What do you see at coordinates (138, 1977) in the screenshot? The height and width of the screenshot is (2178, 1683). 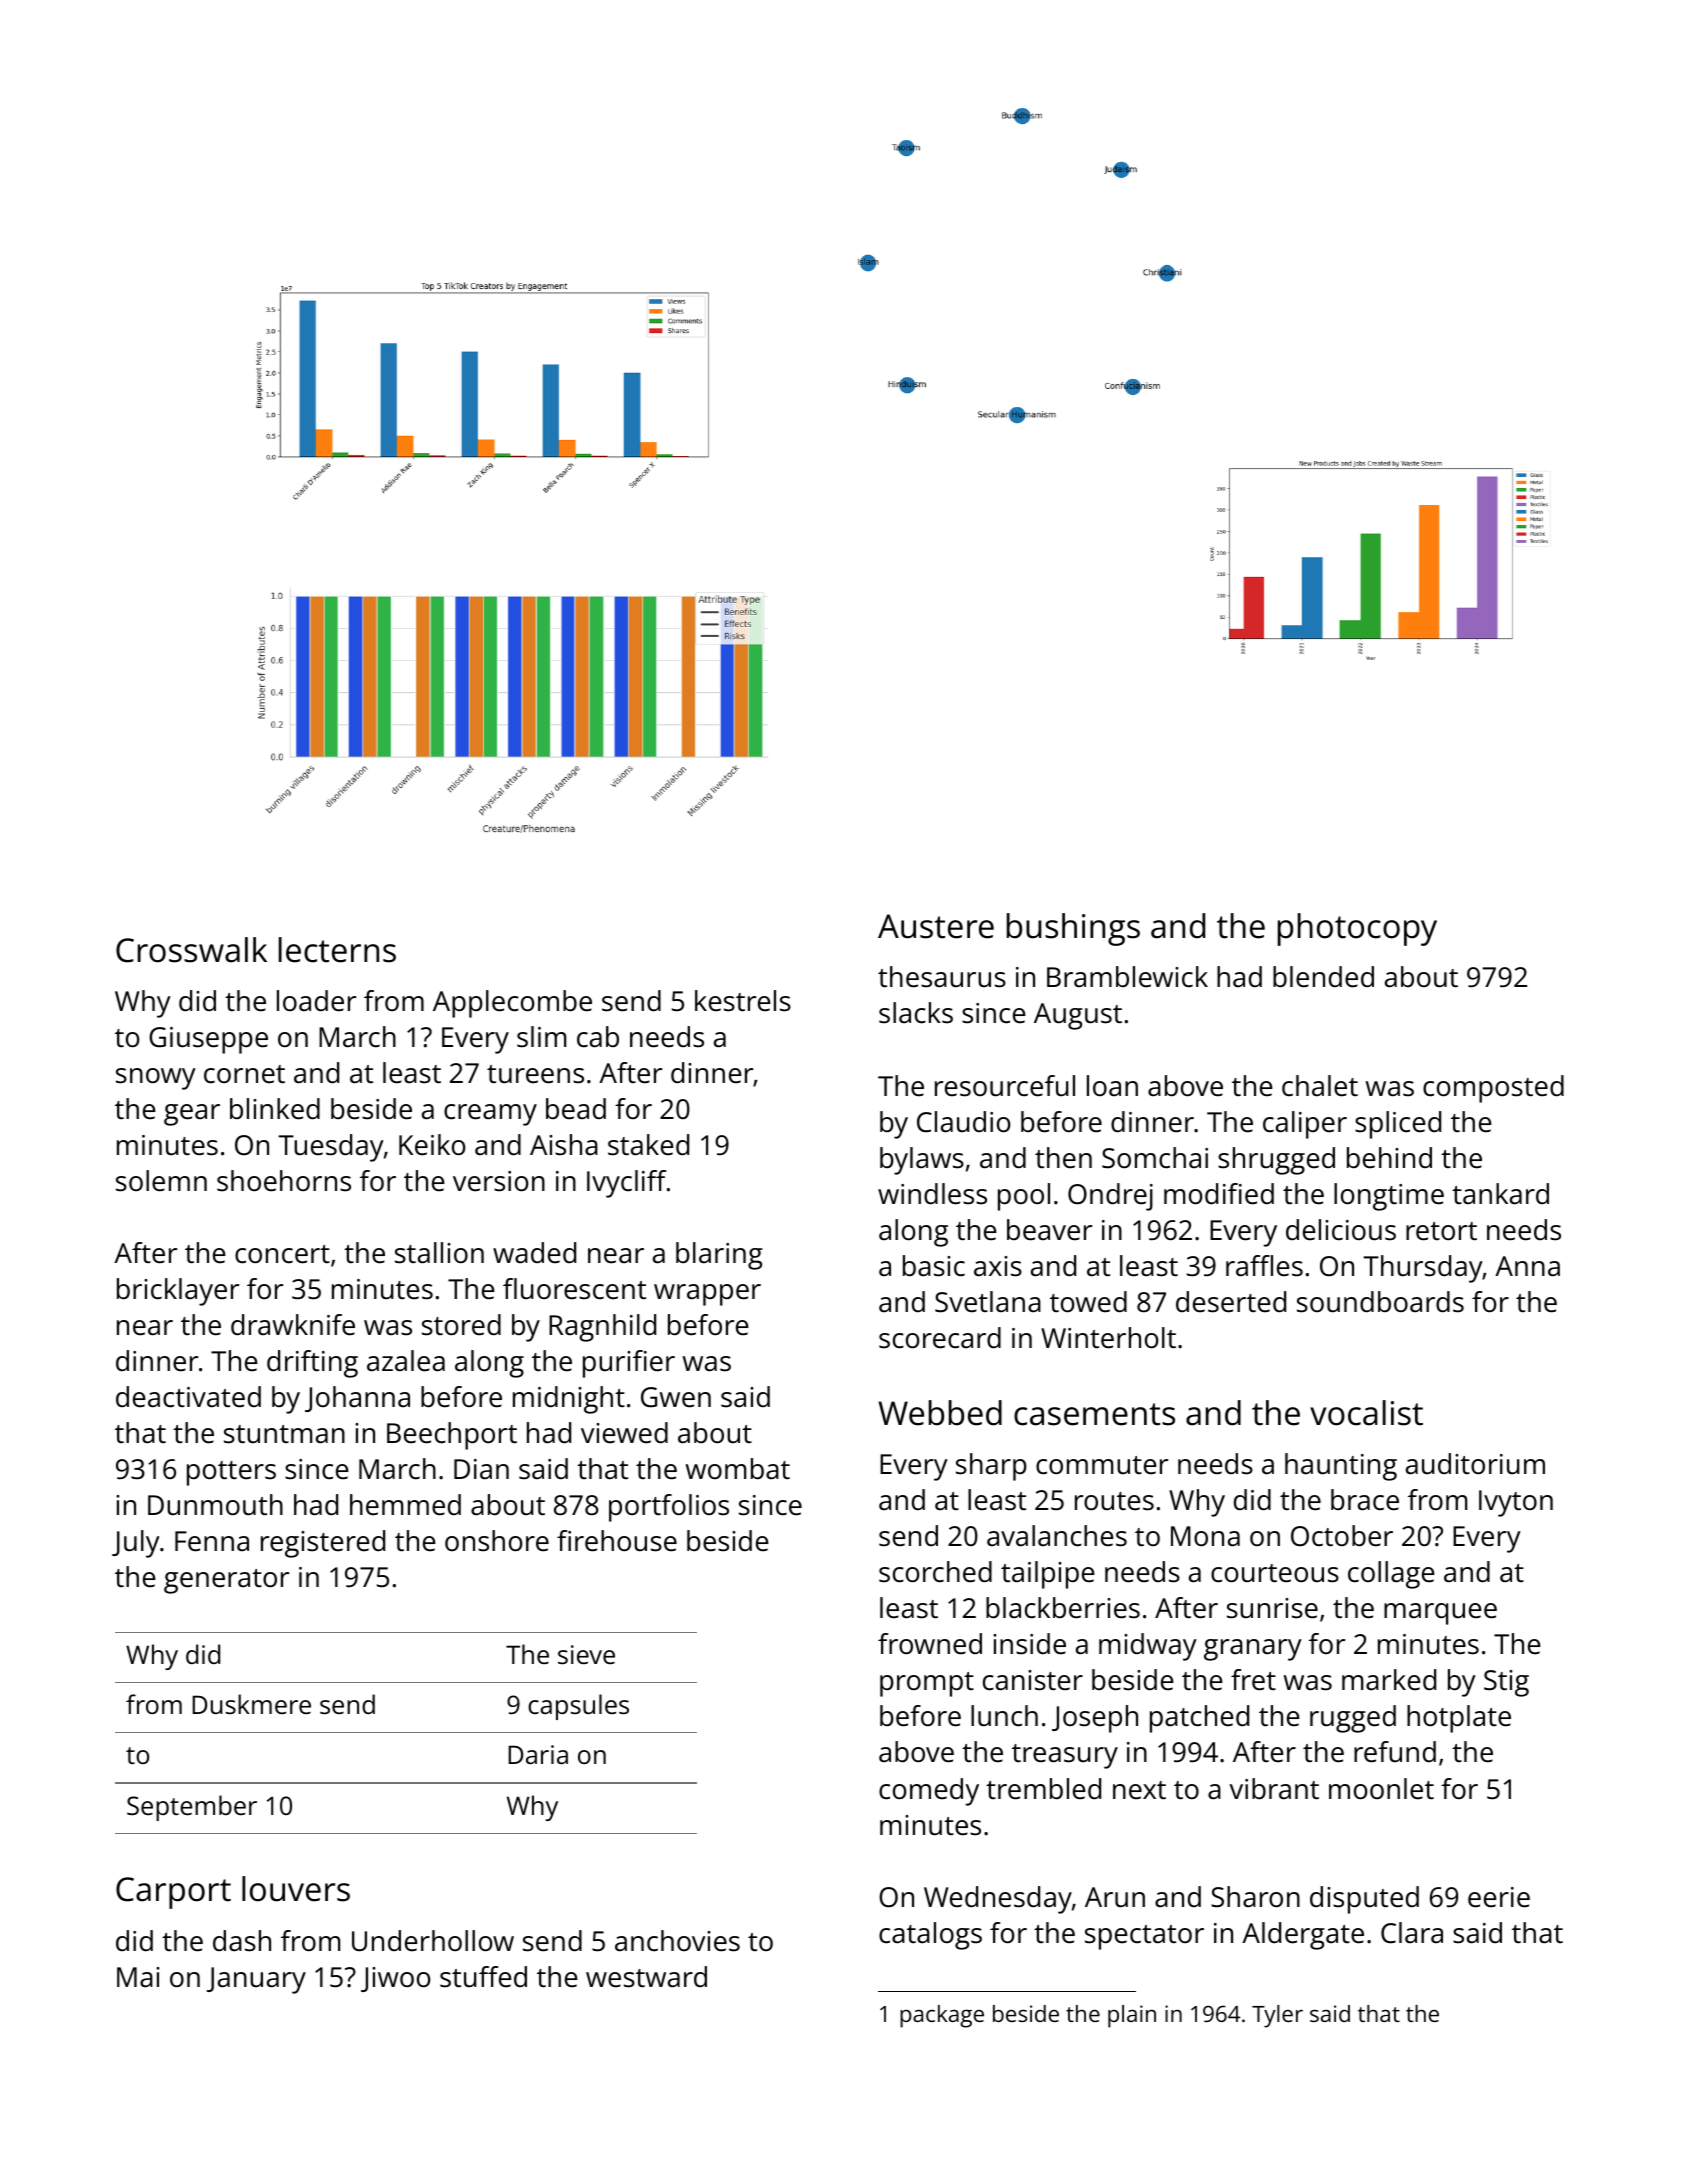 I see `Mai` at bounding box center [138, 1977].
